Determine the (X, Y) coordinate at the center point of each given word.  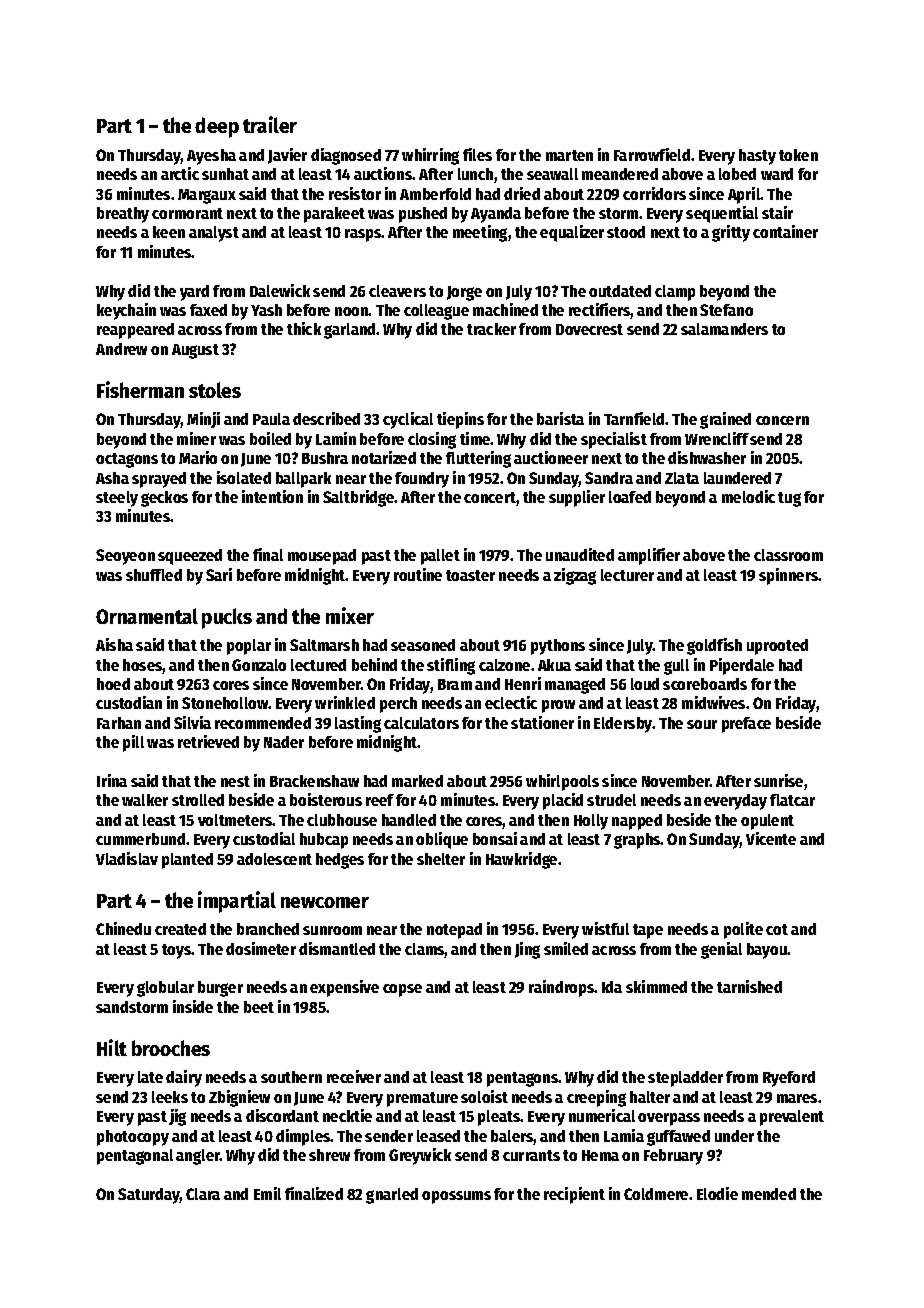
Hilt (112, 1047)
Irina (112, 780)
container (785, 231)
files (477, 154)
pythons (558, 647)
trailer (270, 124)
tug (789, 499)
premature (422, 1099)
